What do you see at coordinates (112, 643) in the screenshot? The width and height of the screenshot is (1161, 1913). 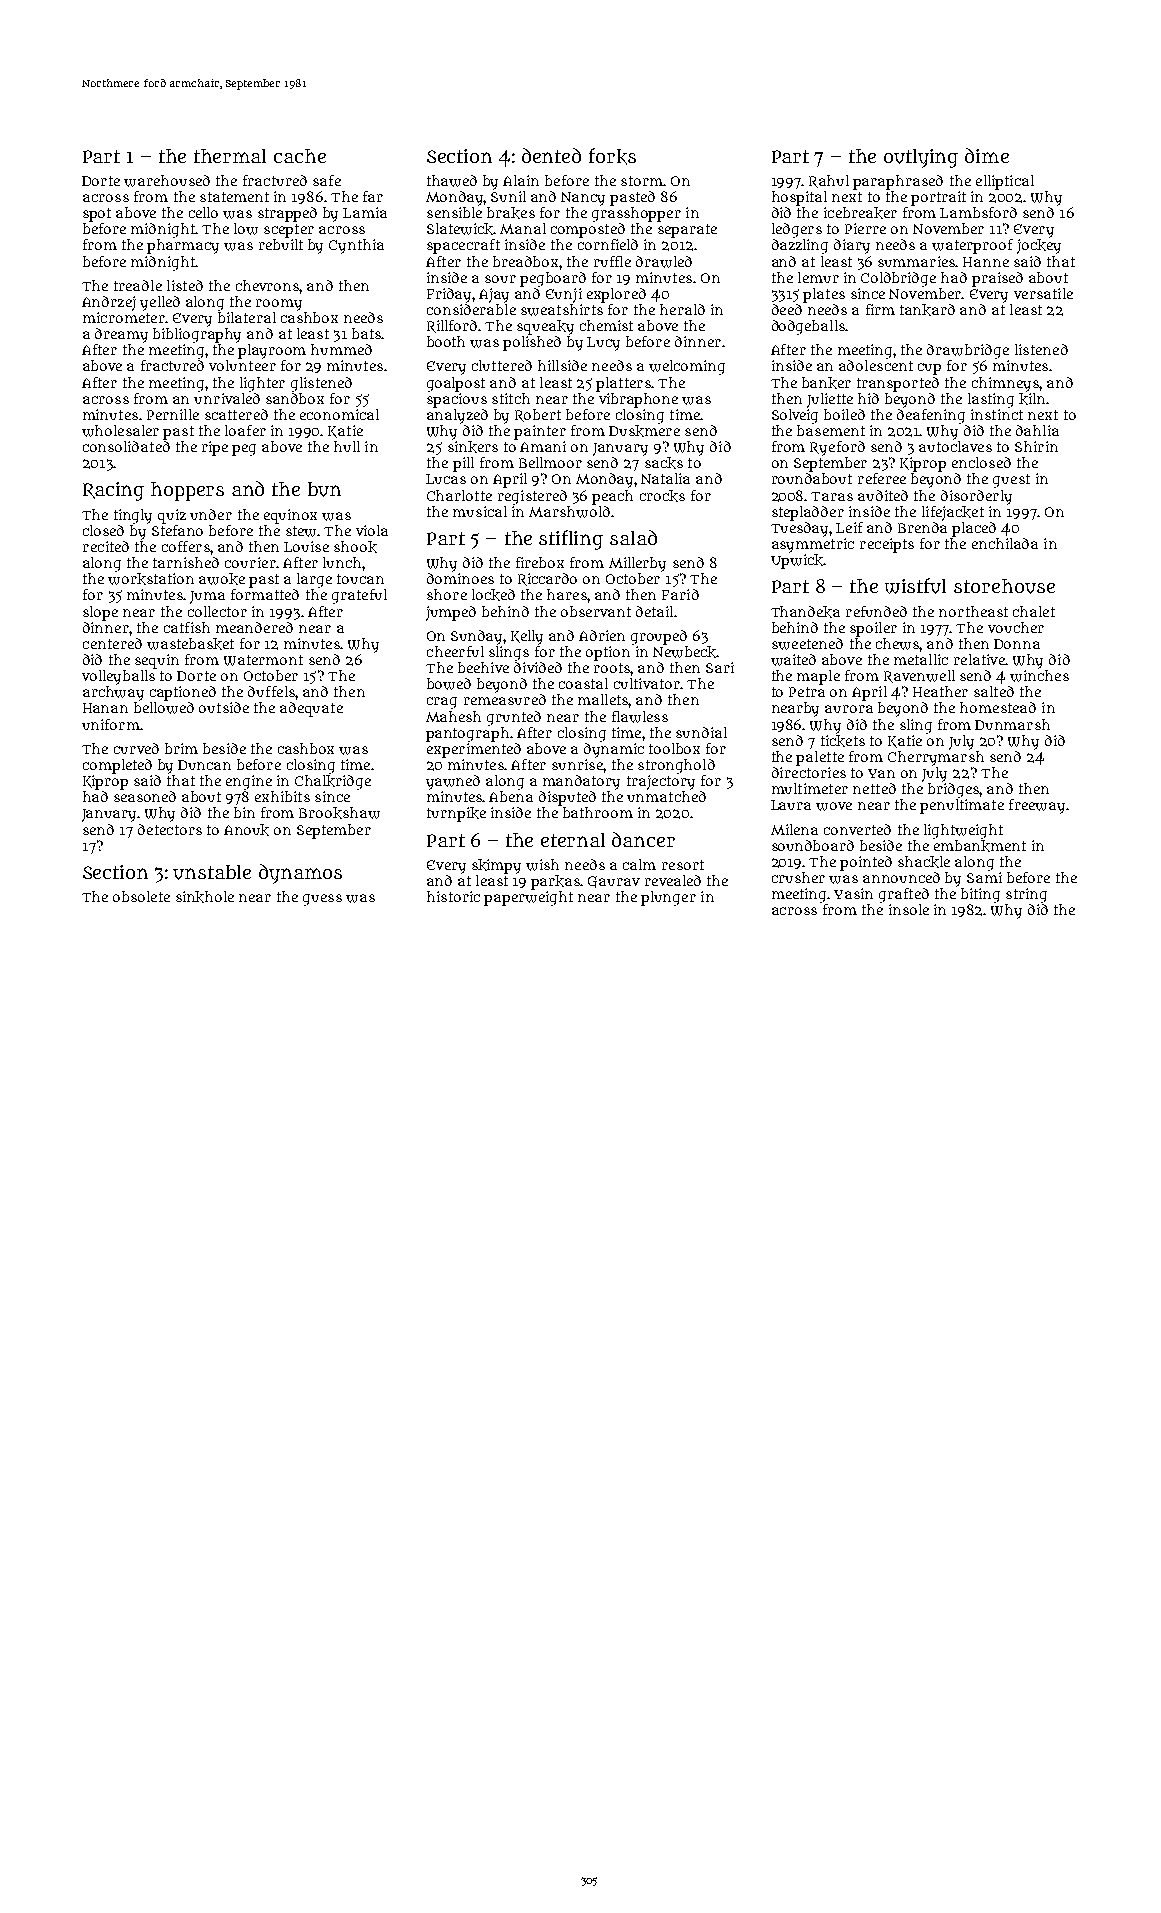 I see `centered` at bounding box center [112, 643].
